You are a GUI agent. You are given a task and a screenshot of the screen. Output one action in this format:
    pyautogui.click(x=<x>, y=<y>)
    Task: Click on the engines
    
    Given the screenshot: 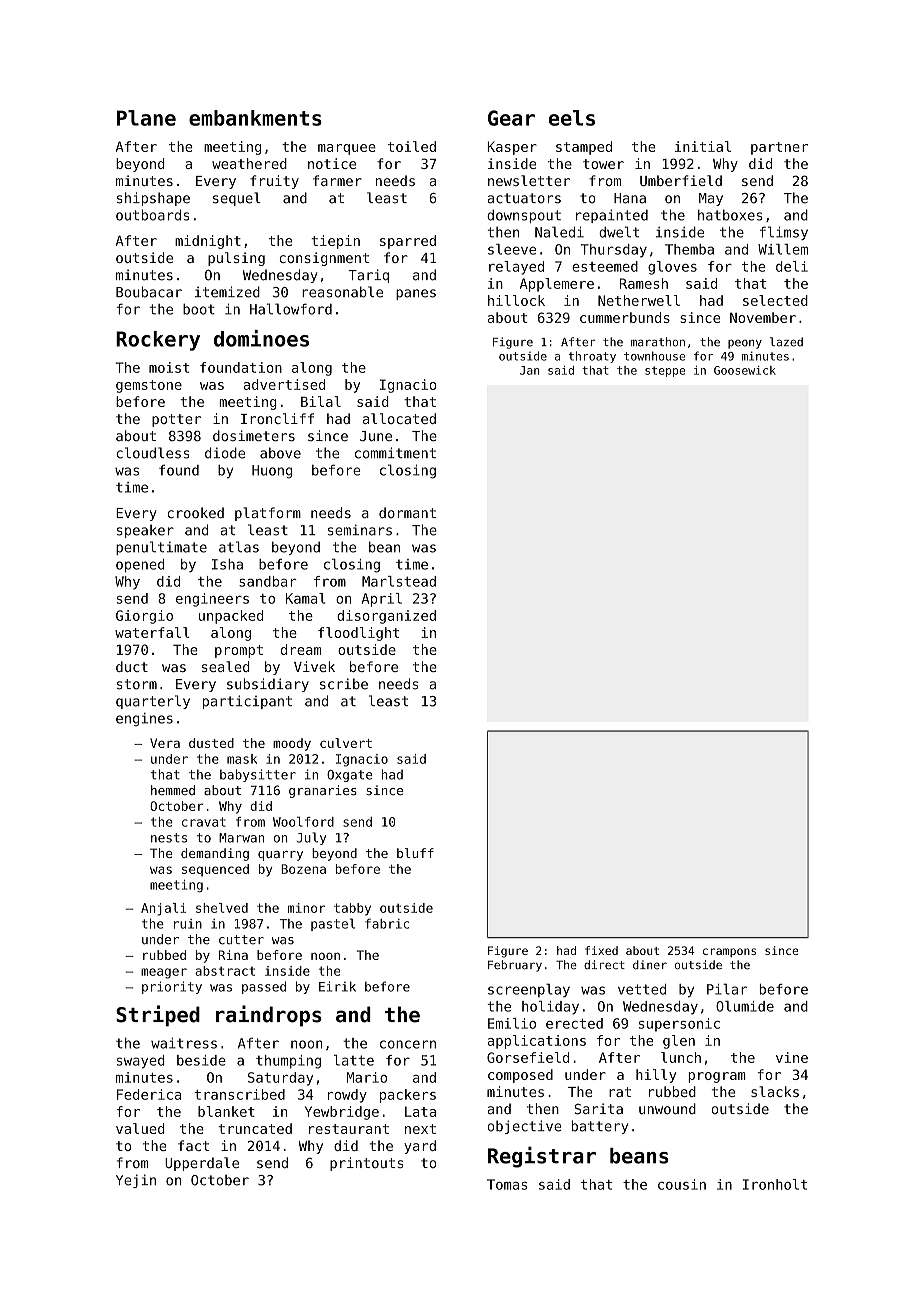 What is the action you would take?
    pyautogui.click(x=144, y=720)
